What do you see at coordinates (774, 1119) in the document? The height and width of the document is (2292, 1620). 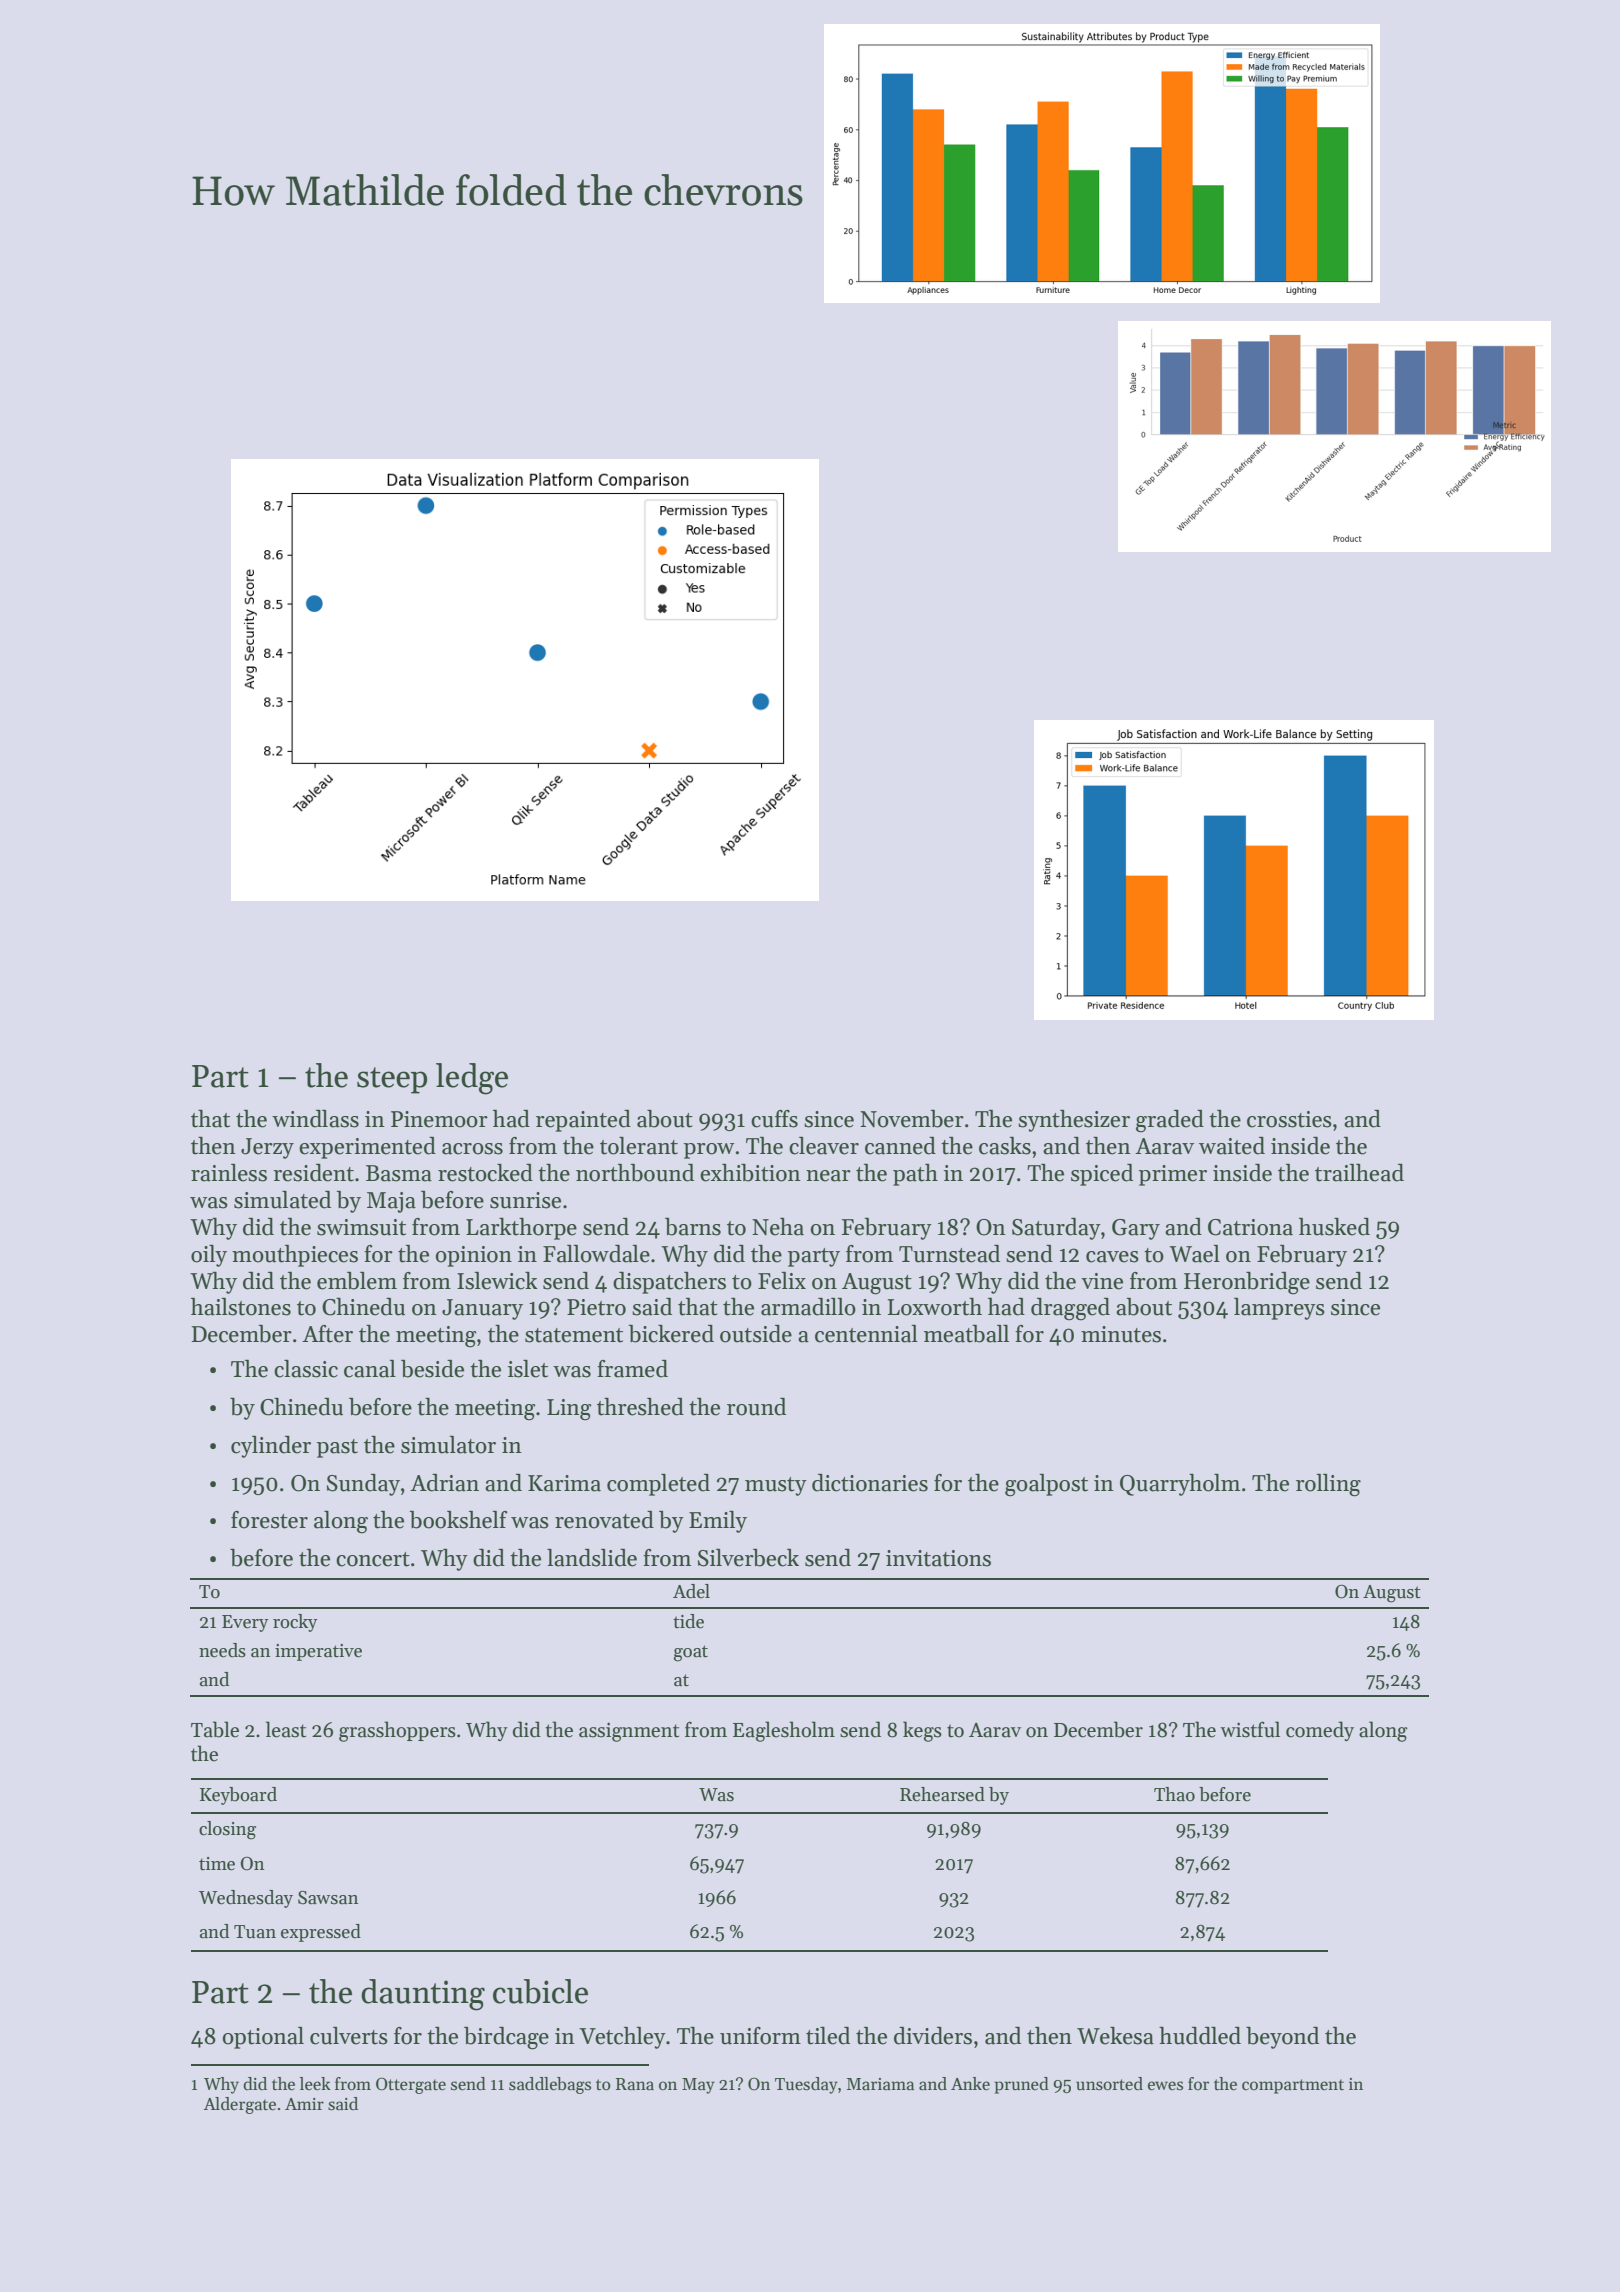 I see `cuffs` at bounding box center [774, 1119].
